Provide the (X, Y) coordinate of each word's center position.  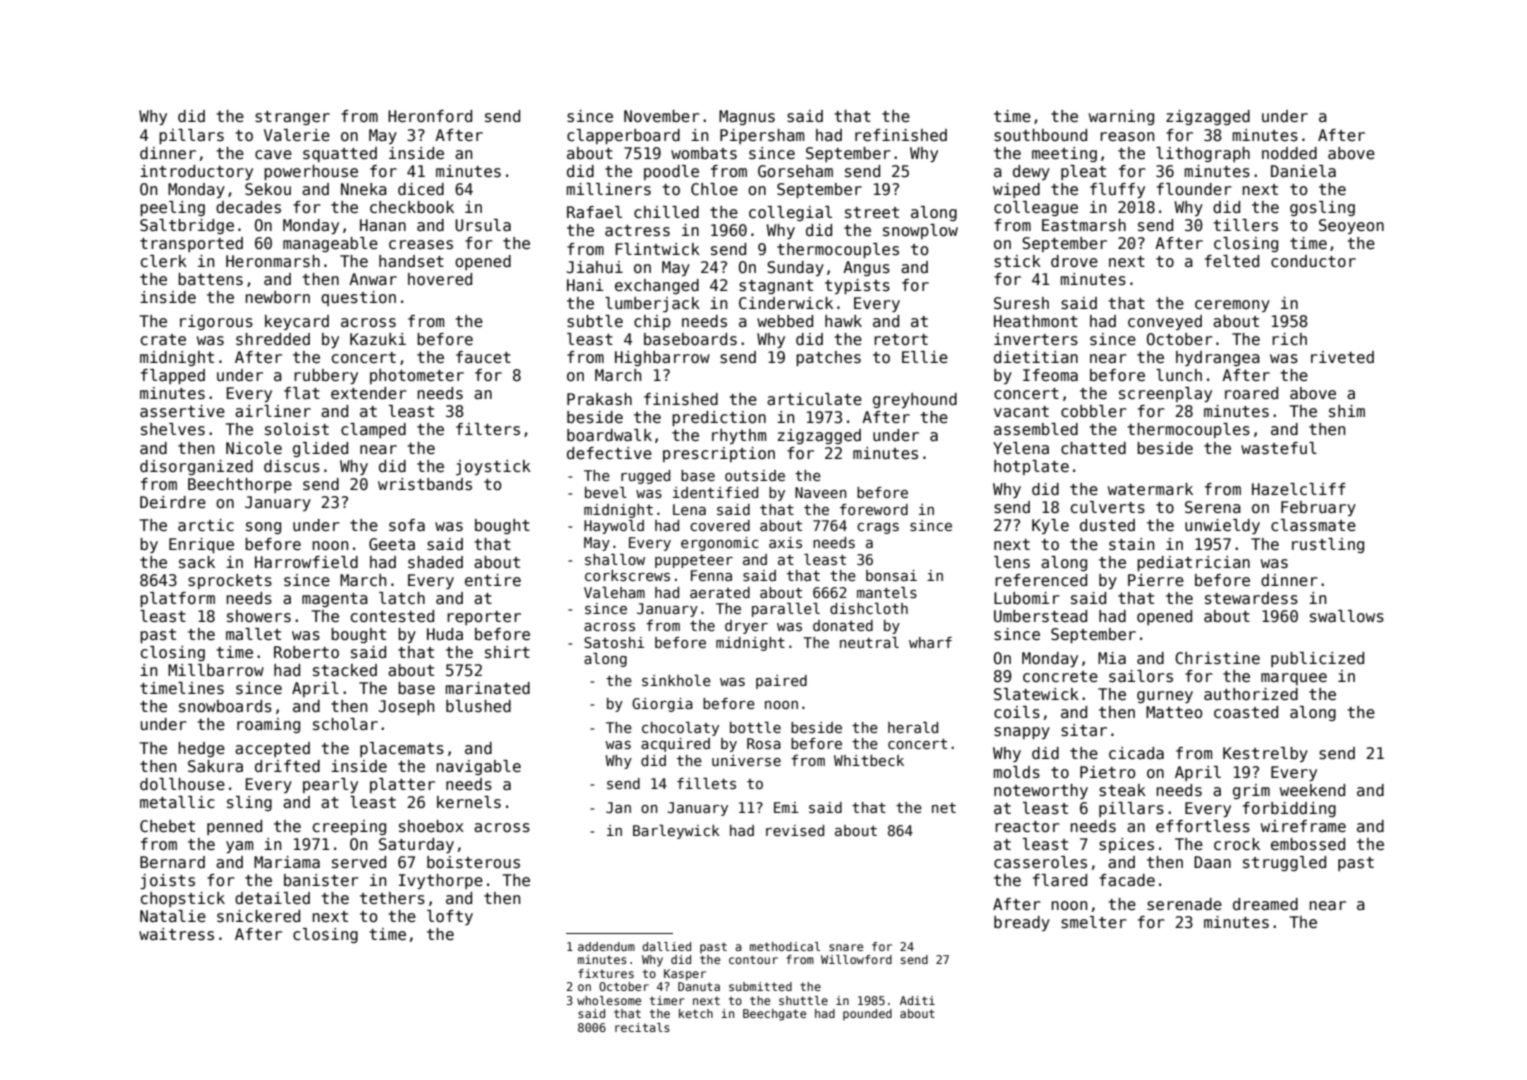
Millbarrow (216, 670)
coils (1017, 712)
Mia (1112, 658)
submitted (760, 986)
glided (320, 449)
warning (1121, 117)
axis (785, 542)
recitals (642, 1027)
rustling (1328, 545)
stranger (292, 118)
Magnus (747, 117)
